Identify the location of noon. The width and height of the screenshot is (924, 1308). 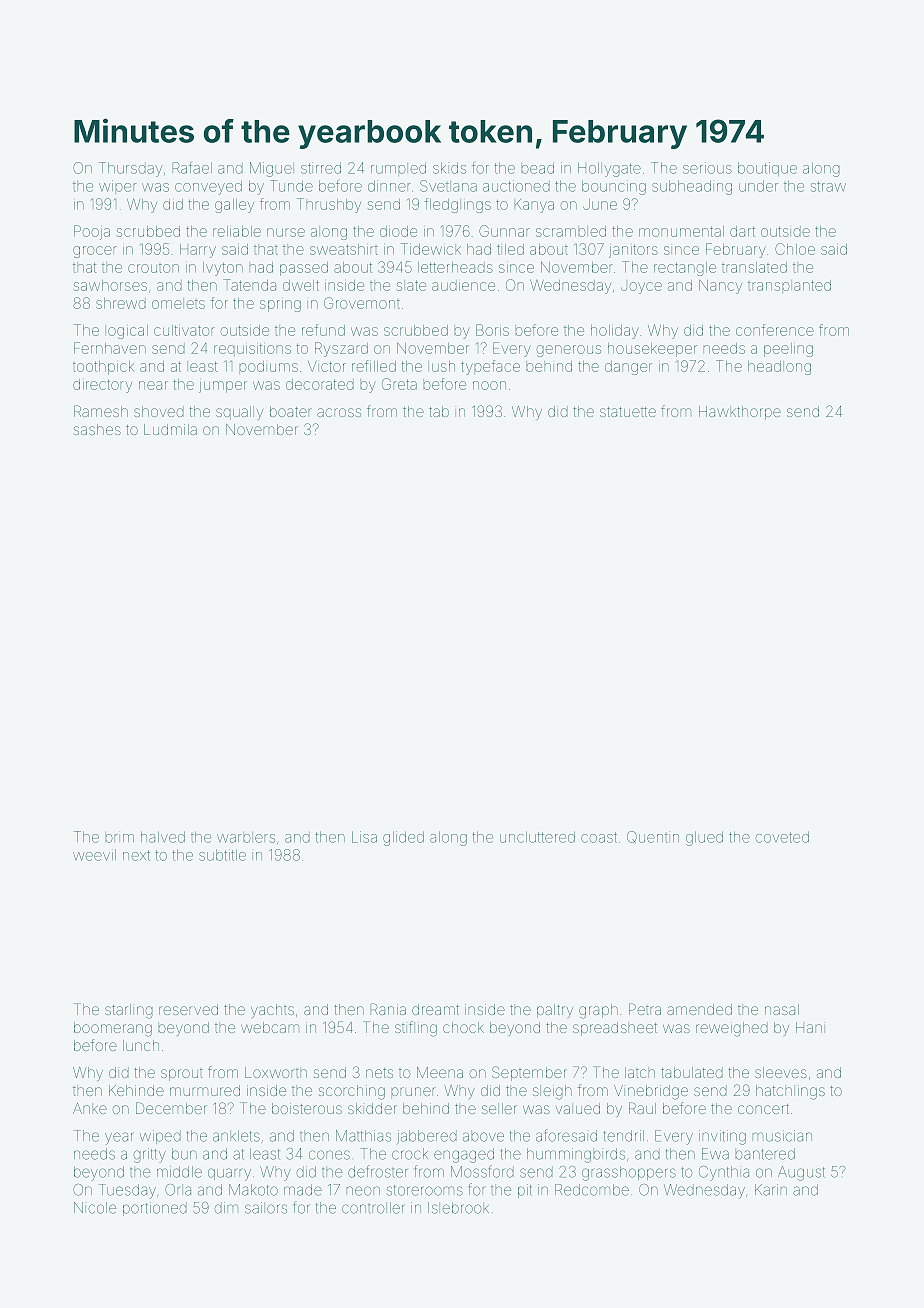
(489, 385).
